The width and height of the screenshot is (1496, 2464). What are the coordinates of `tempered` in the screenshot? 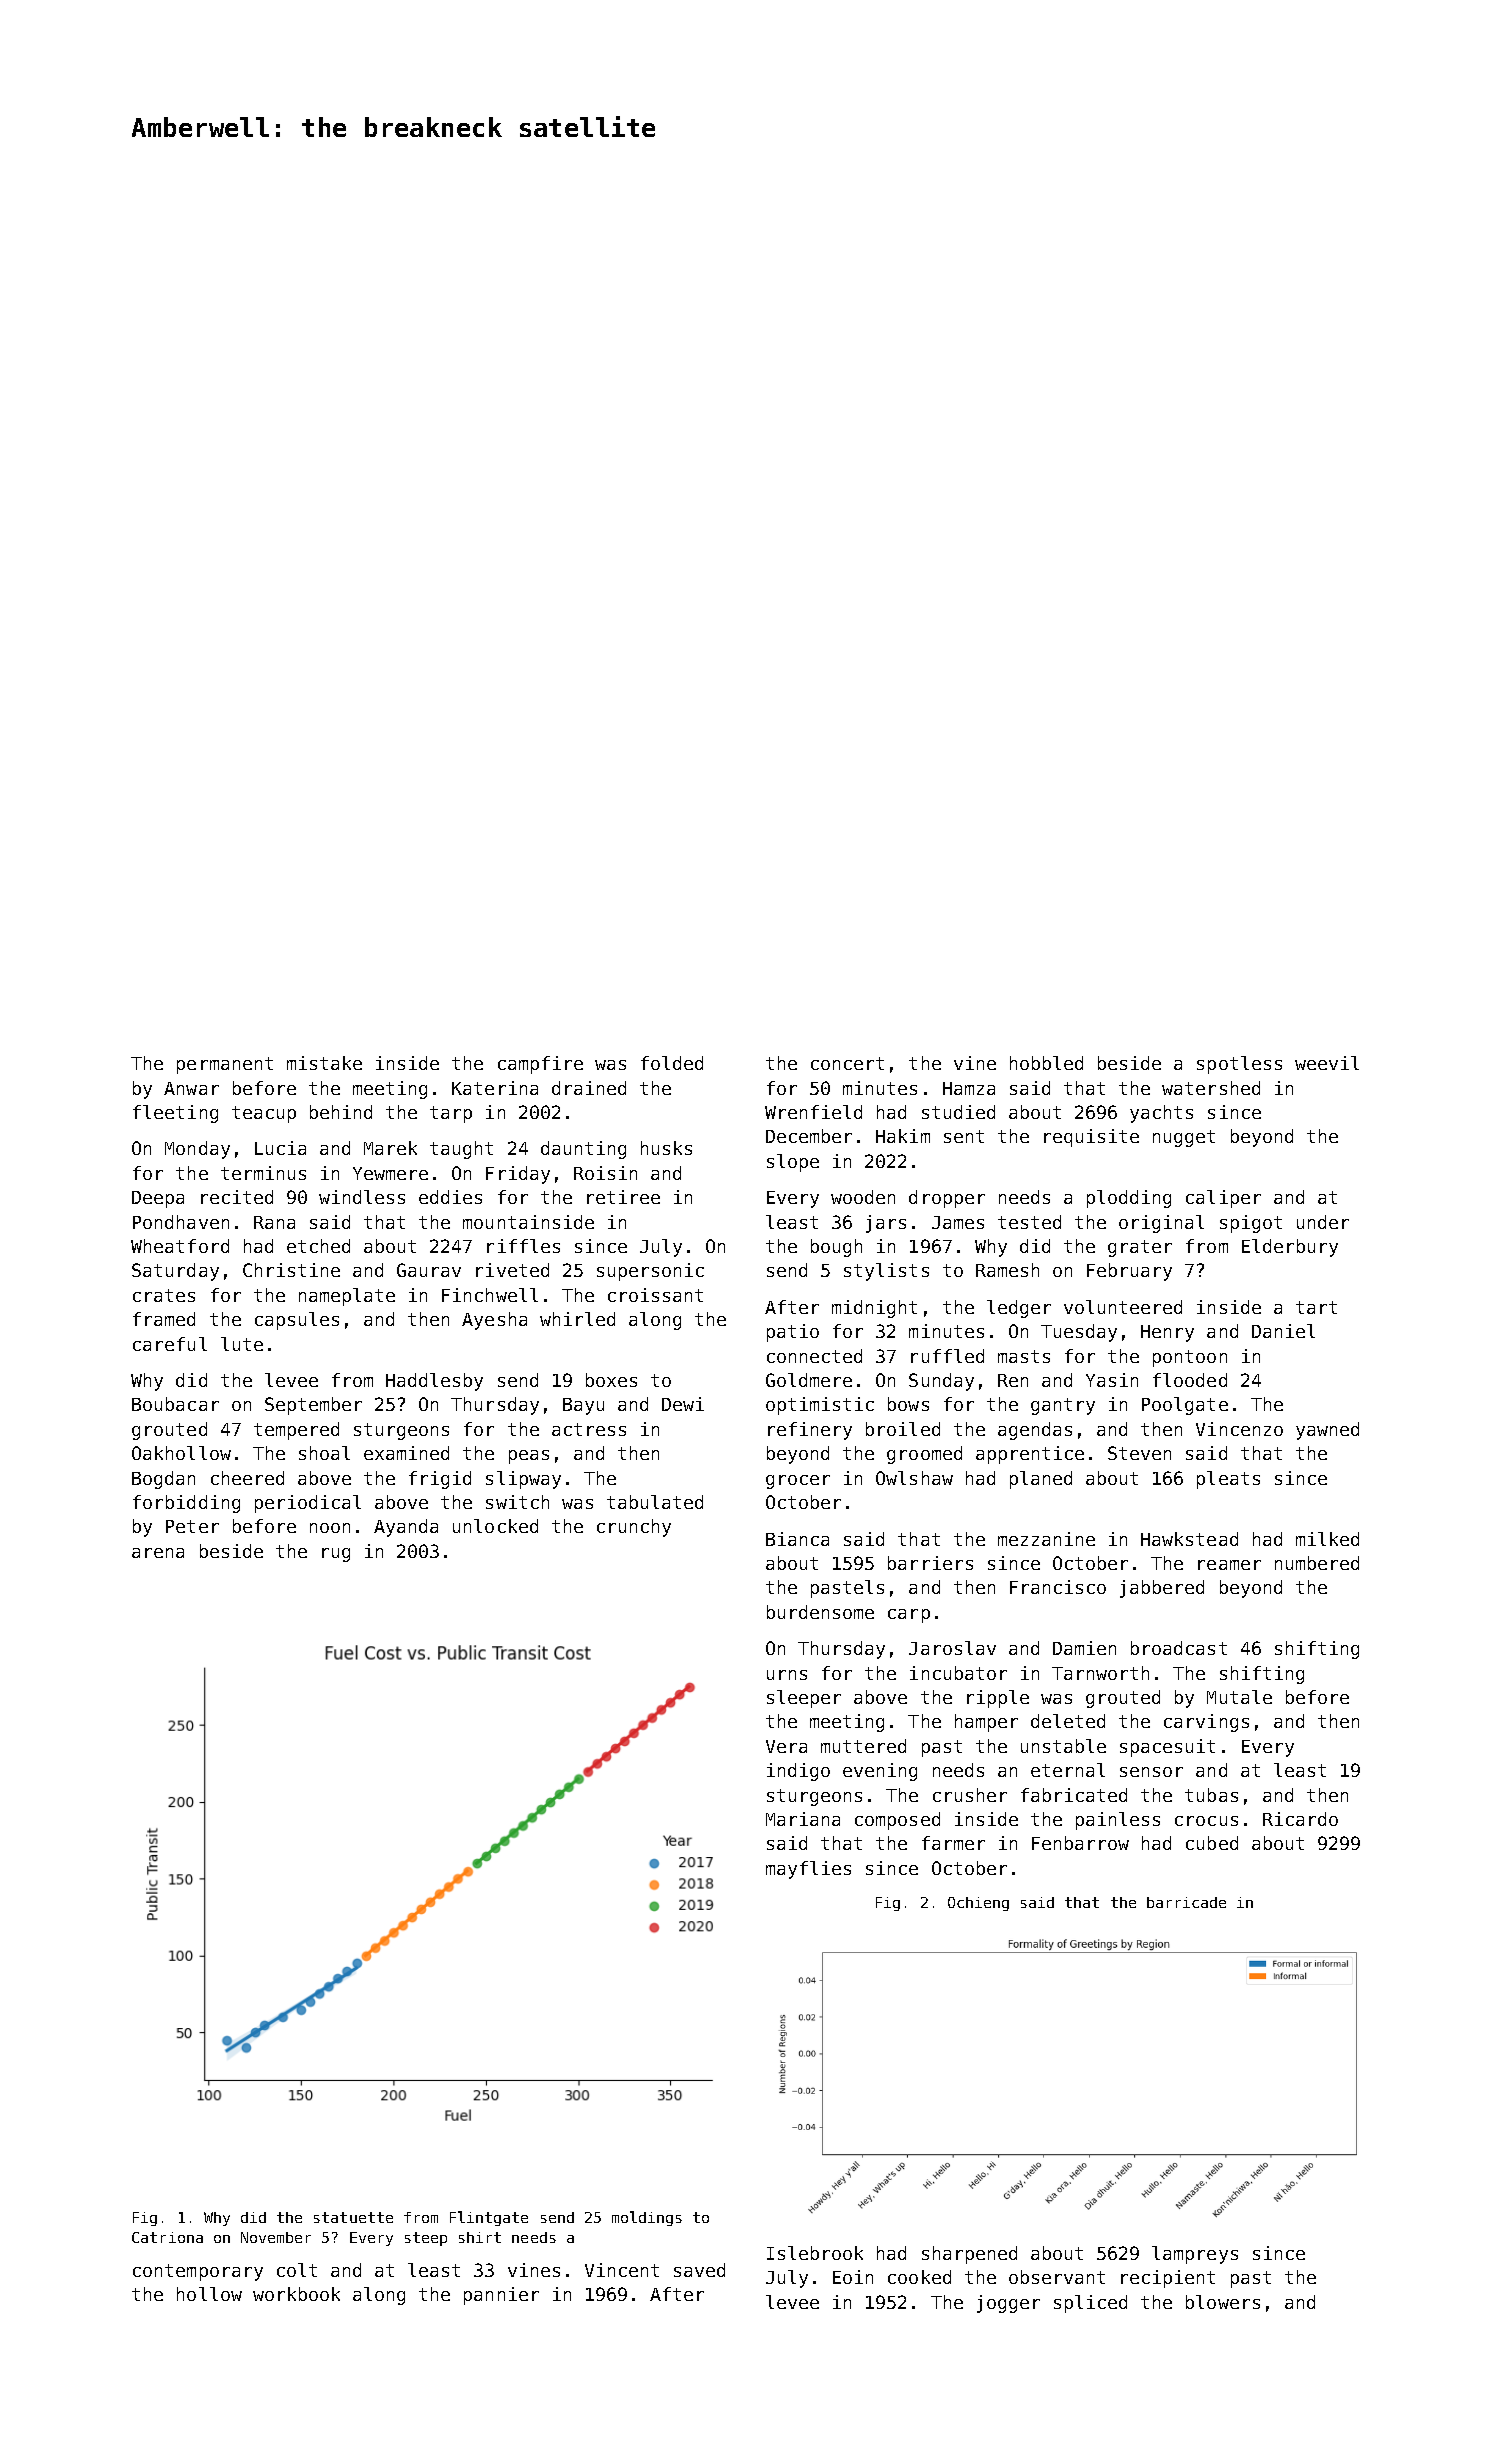 It's located at (296, 1431).
